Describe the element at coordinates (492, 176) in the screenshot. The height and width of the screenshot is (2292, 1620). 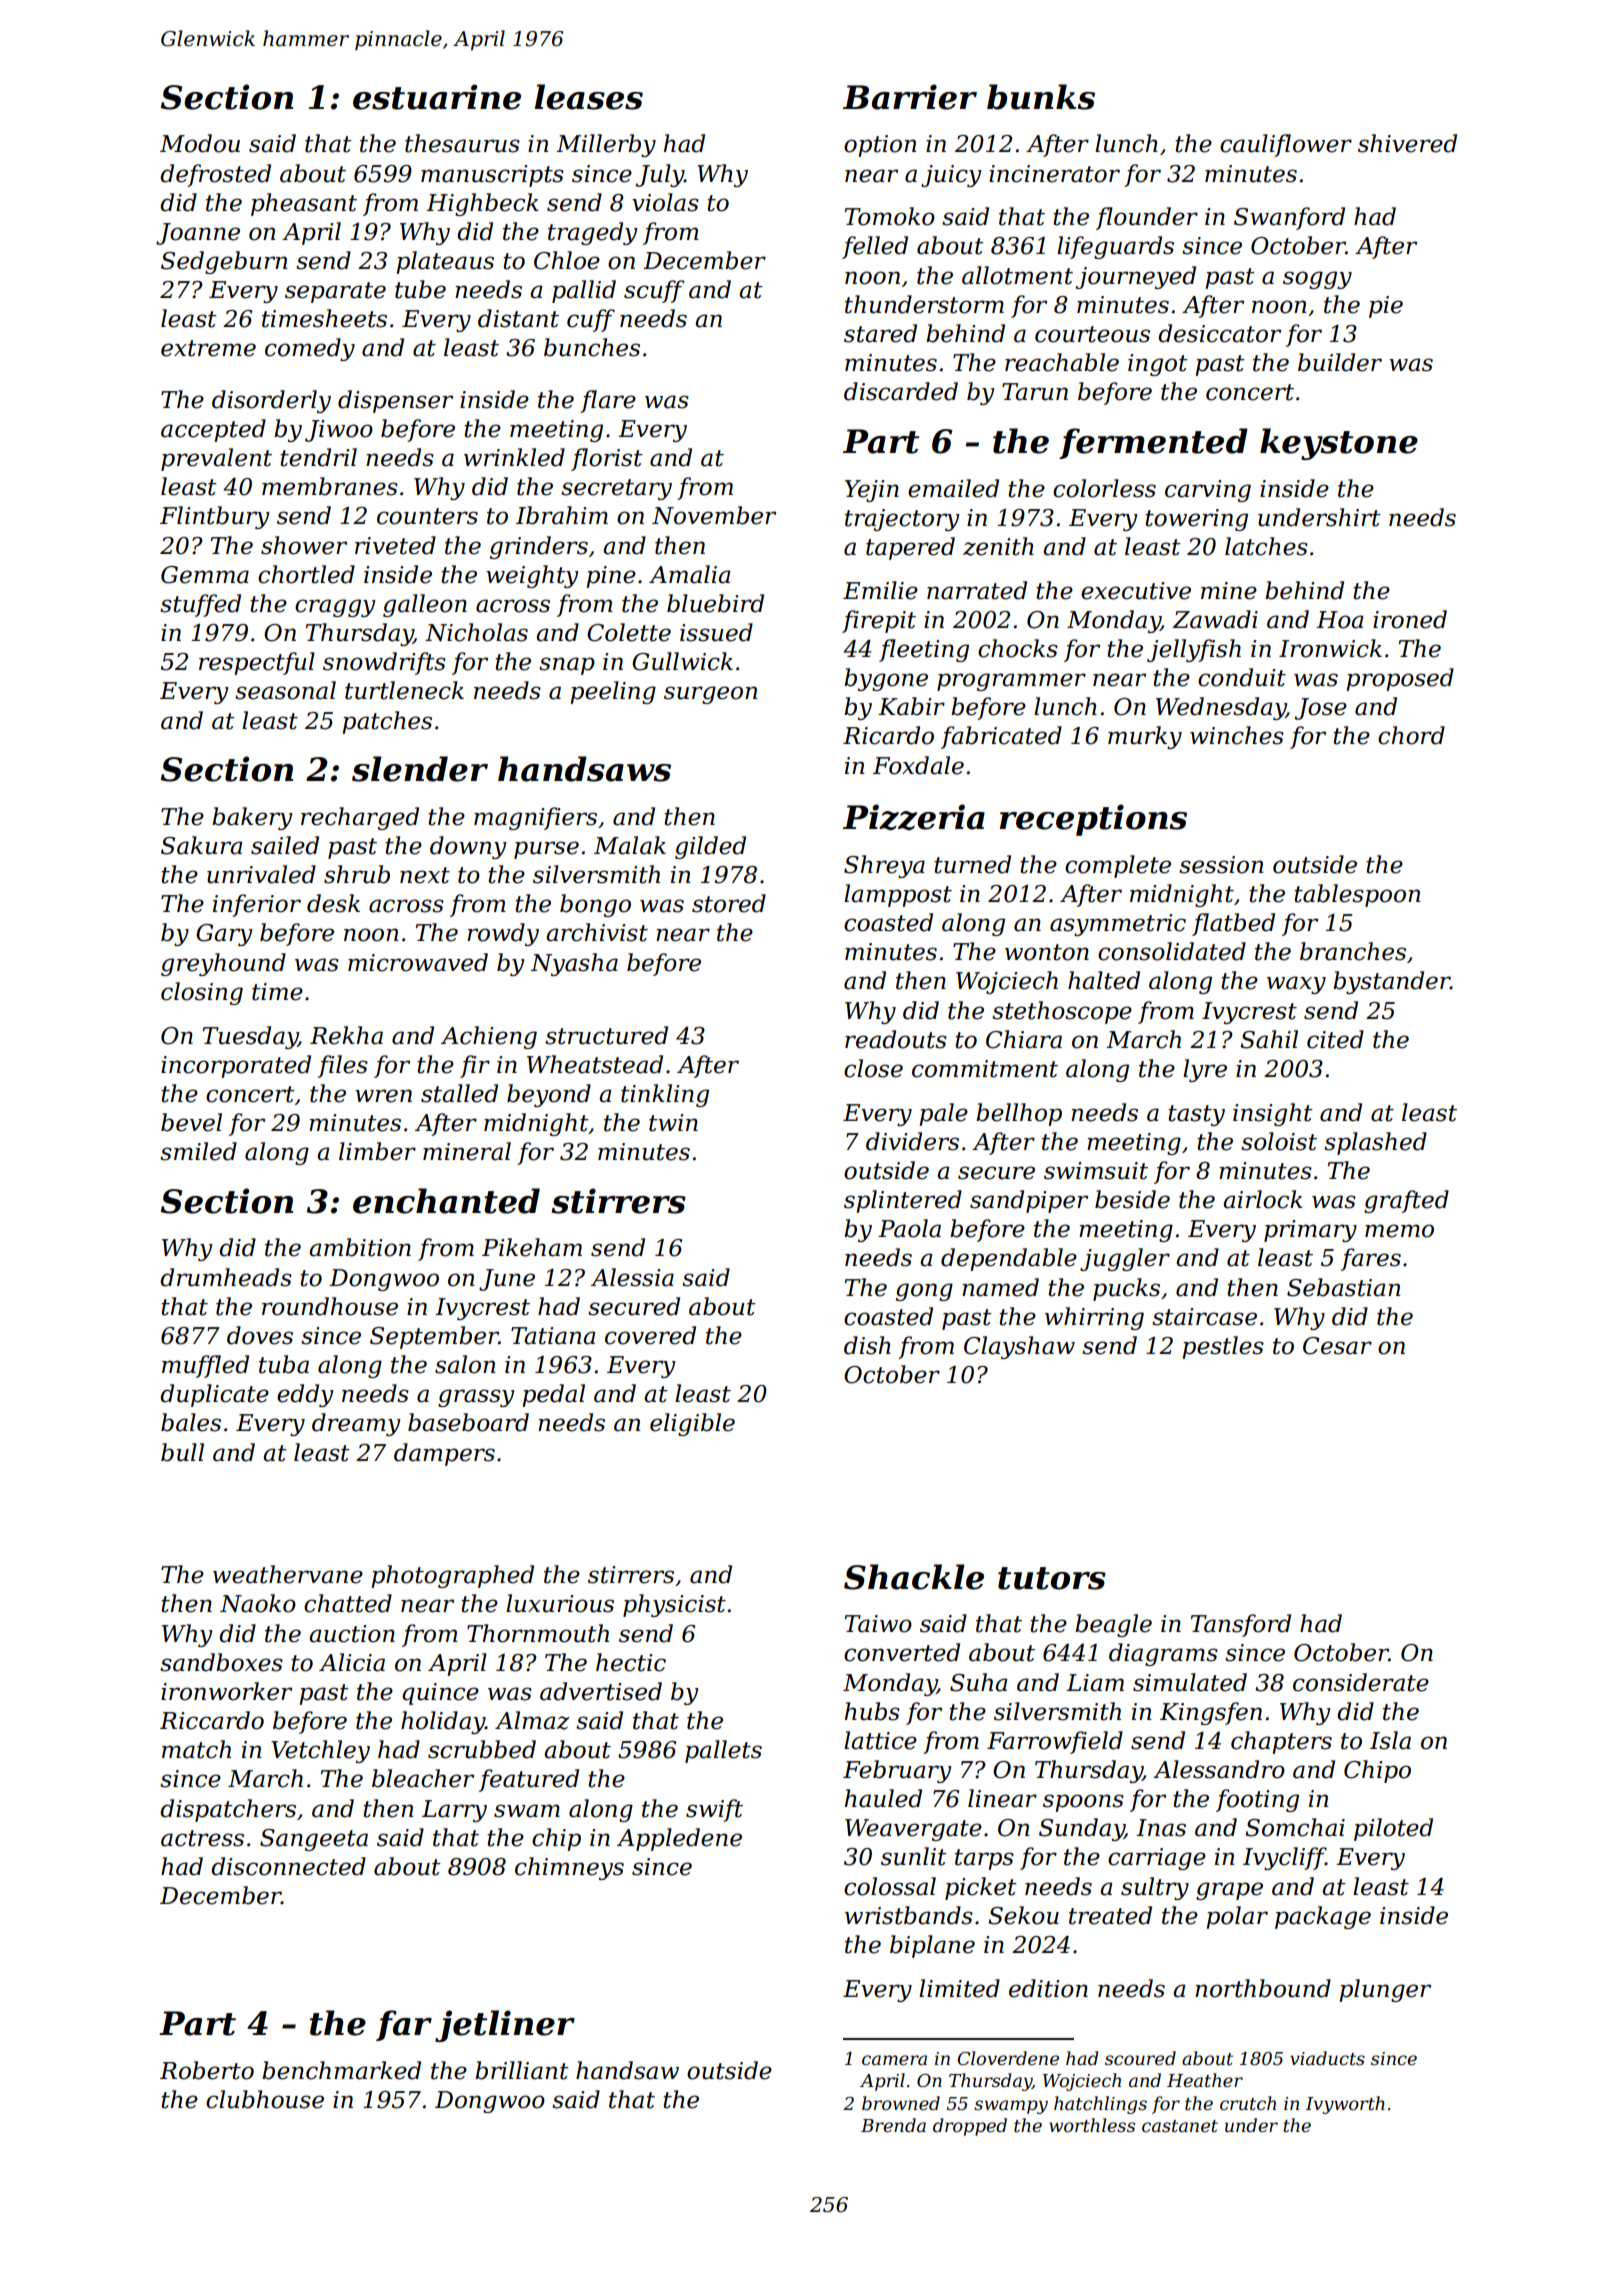
I see `manuscripts` at that location.
